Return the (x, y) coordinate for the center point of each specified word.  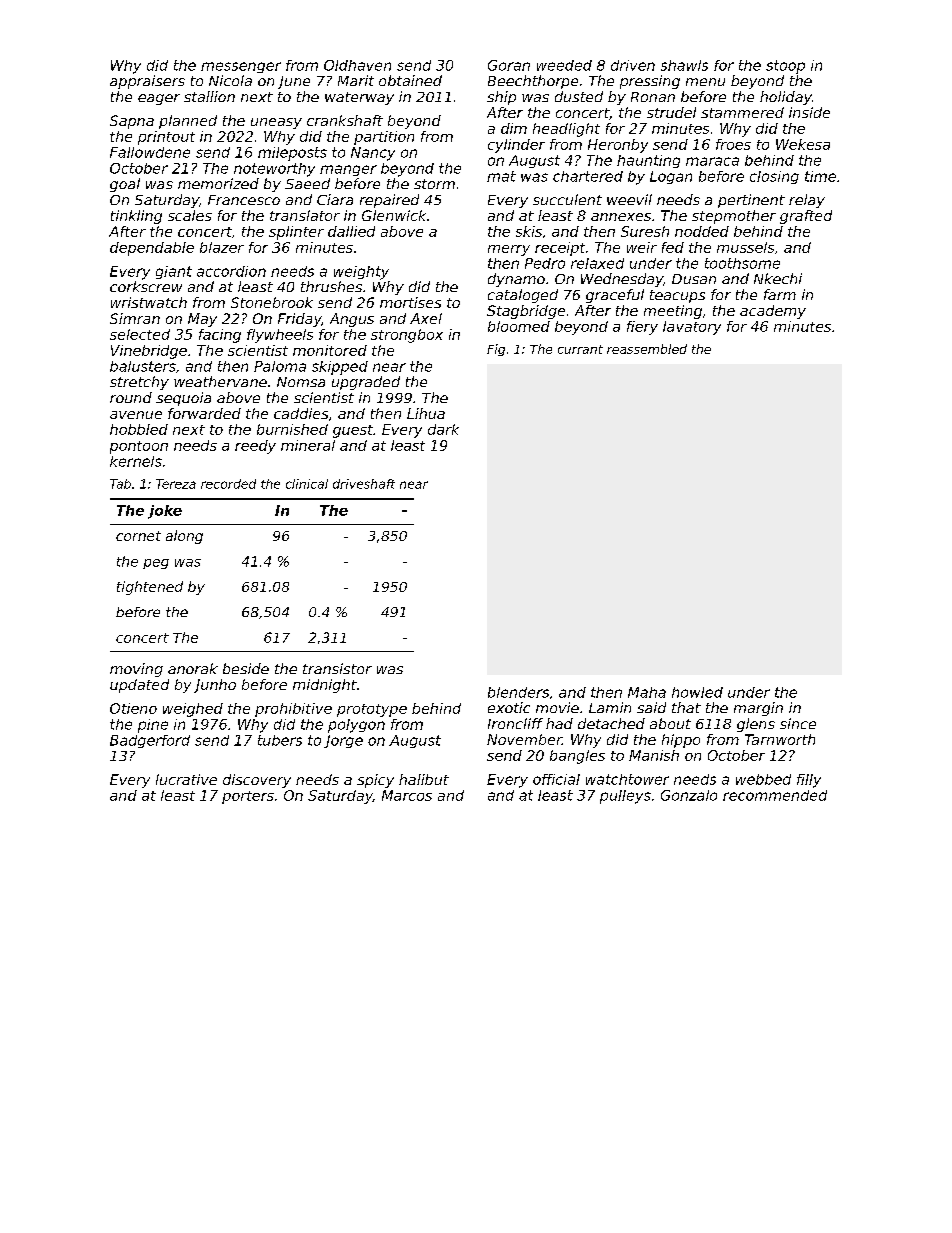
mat (501, 176)
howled (697, 692)
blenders (518, 692)
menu (705, 82)
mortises (410, 302)
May (202, 320)
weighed (193, 710)
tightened (150, 588)
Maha (647, 692)
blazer (222, 247)
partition (384, 138)
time (820, 176)
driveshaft (364, 484)
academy (773, 312)
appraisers (147, 82)
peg (156, 564)
